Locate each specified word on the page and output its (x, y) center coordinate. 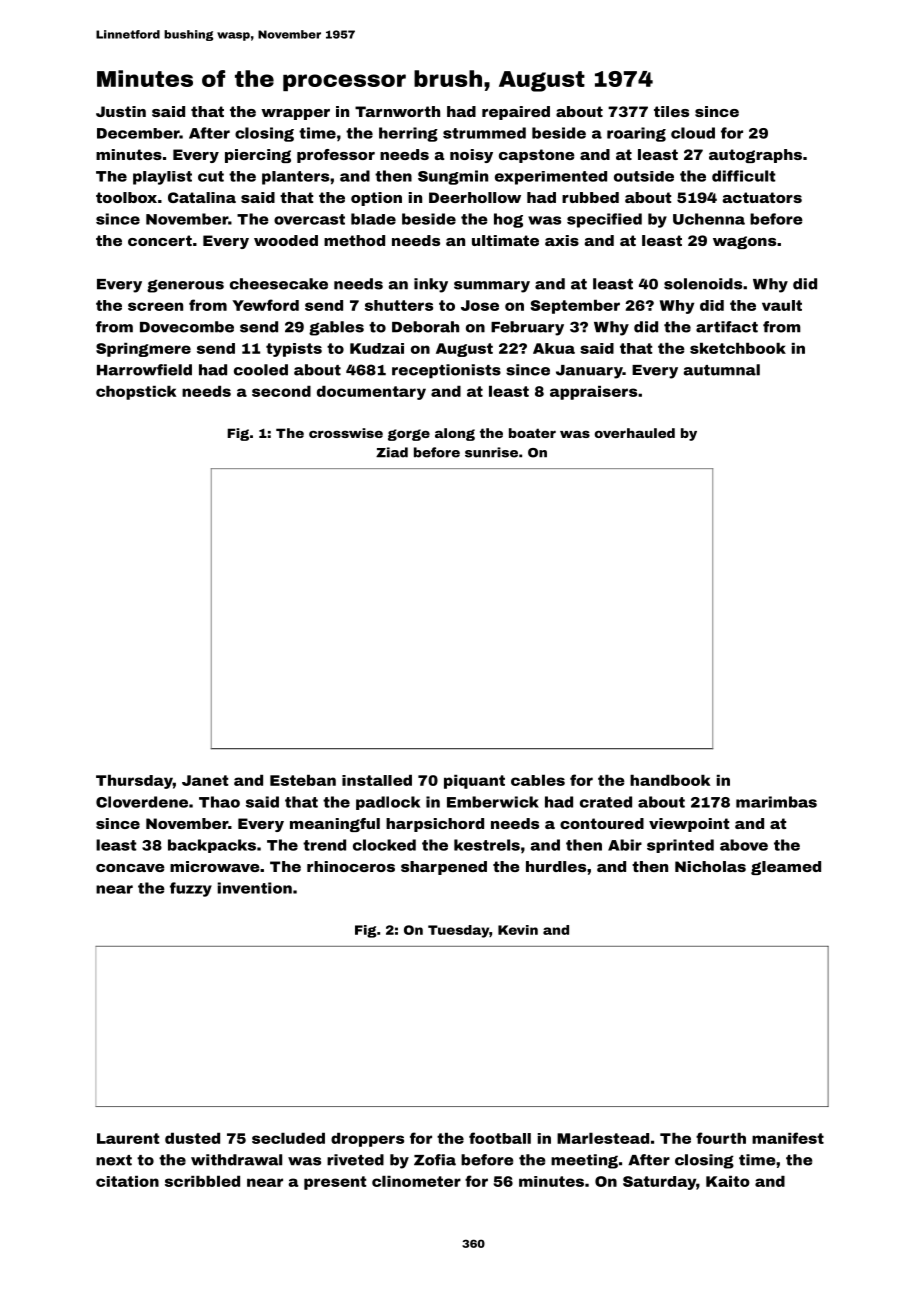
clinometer (416, 1181)
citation (127, 1181)
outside (644, 176)
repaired (516, 113)
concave (130, 868)
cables (538, 780)
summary (492, 287)
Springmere (143, 350)
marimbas (776, 802)
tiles (671, 111)
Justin (121, 111)
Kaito (728, 1181)
